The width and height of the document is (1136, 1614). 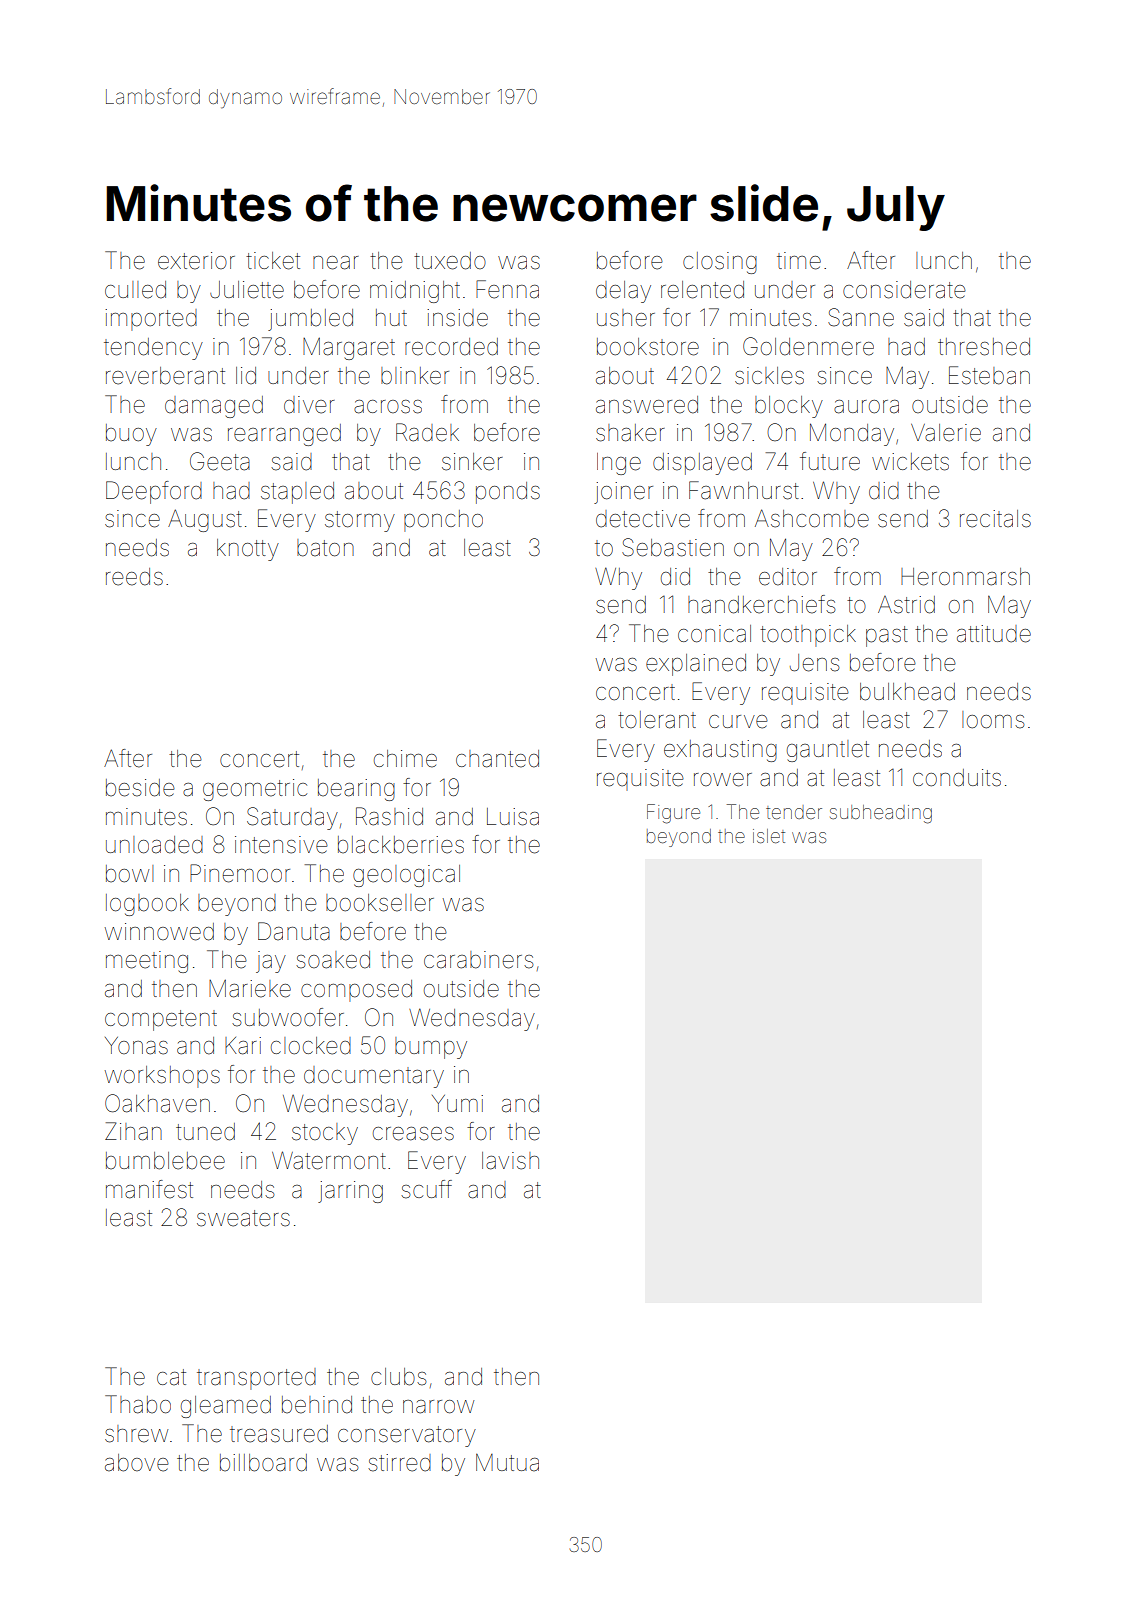 I want to click on poncho, so click(x=443, y=521).
